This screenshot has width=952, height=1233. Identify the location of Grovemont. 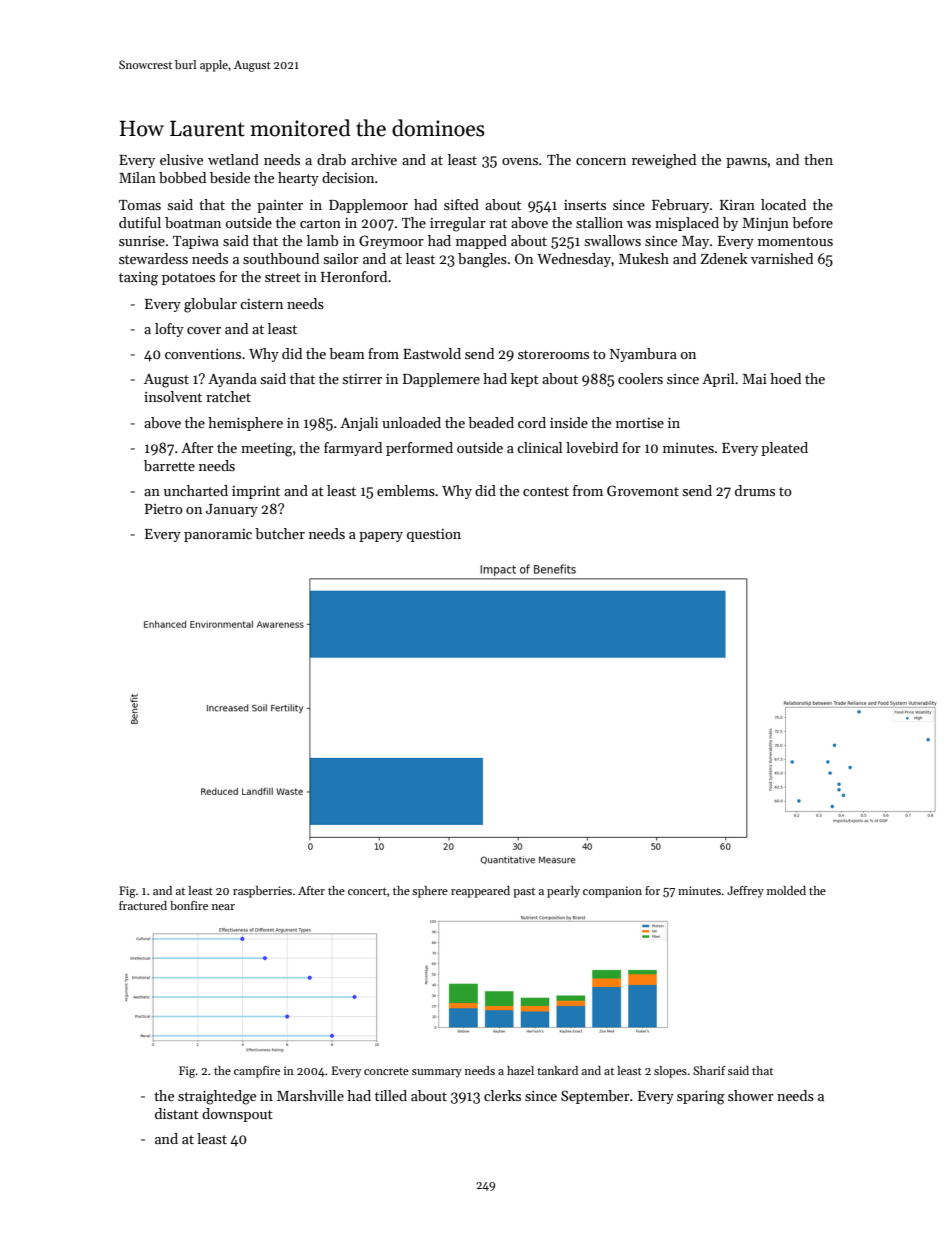
(643, 490).
